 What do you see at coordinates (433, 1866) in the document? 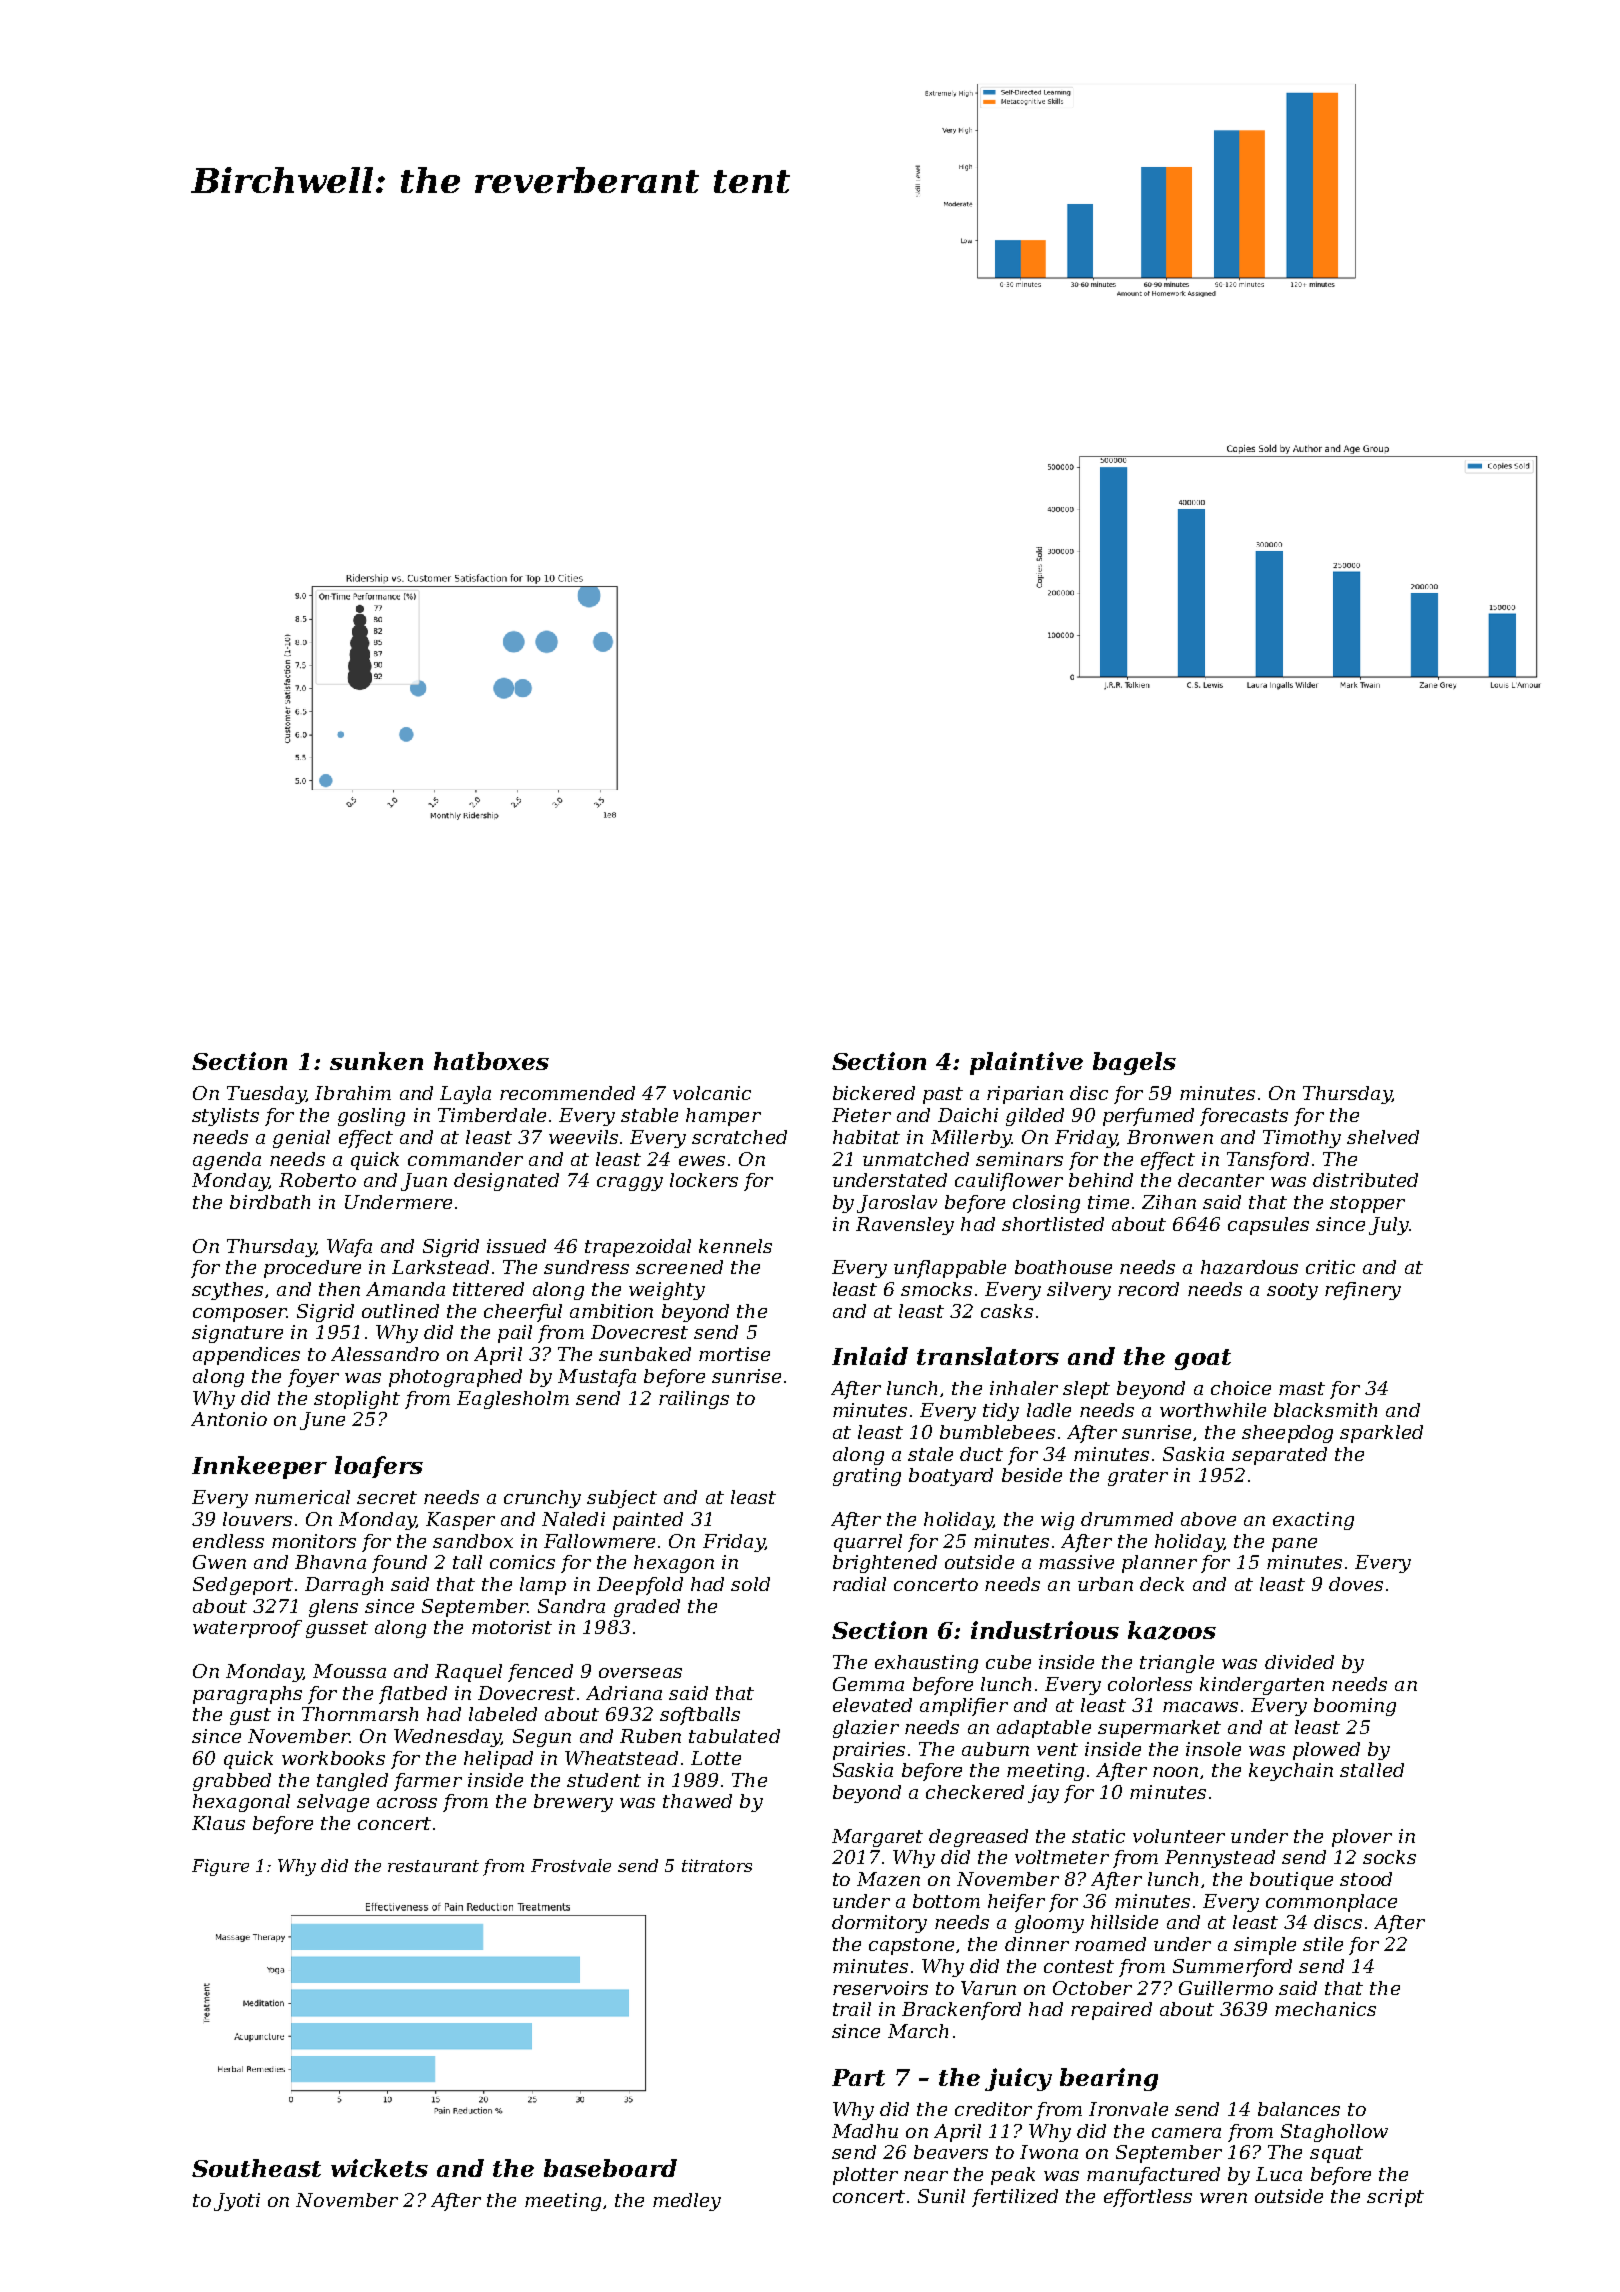
I see `restaurant` at bounding box center [433, 1866].
